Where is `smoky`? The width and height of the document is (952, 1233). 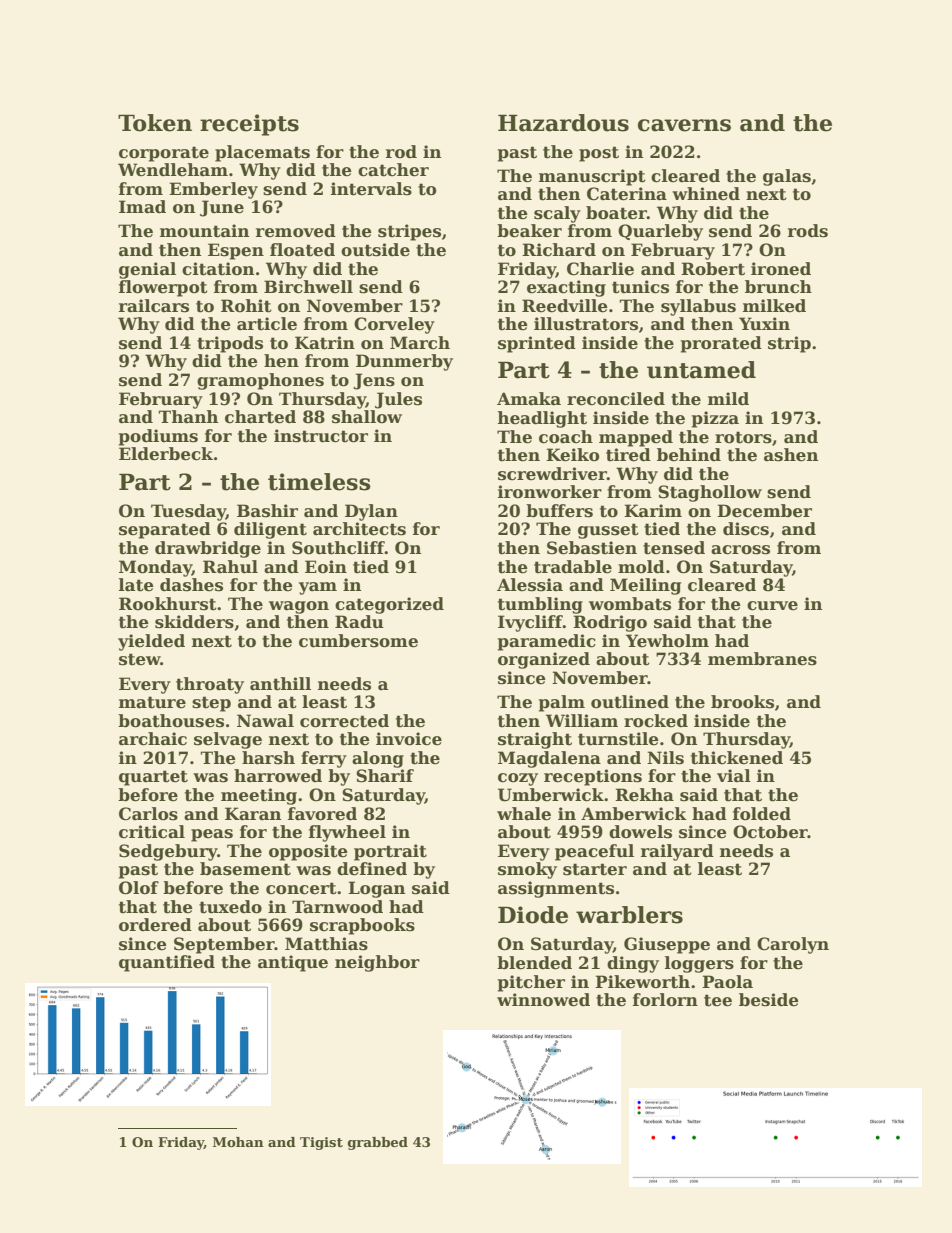
smoky is located at coordinates (527, 870).
